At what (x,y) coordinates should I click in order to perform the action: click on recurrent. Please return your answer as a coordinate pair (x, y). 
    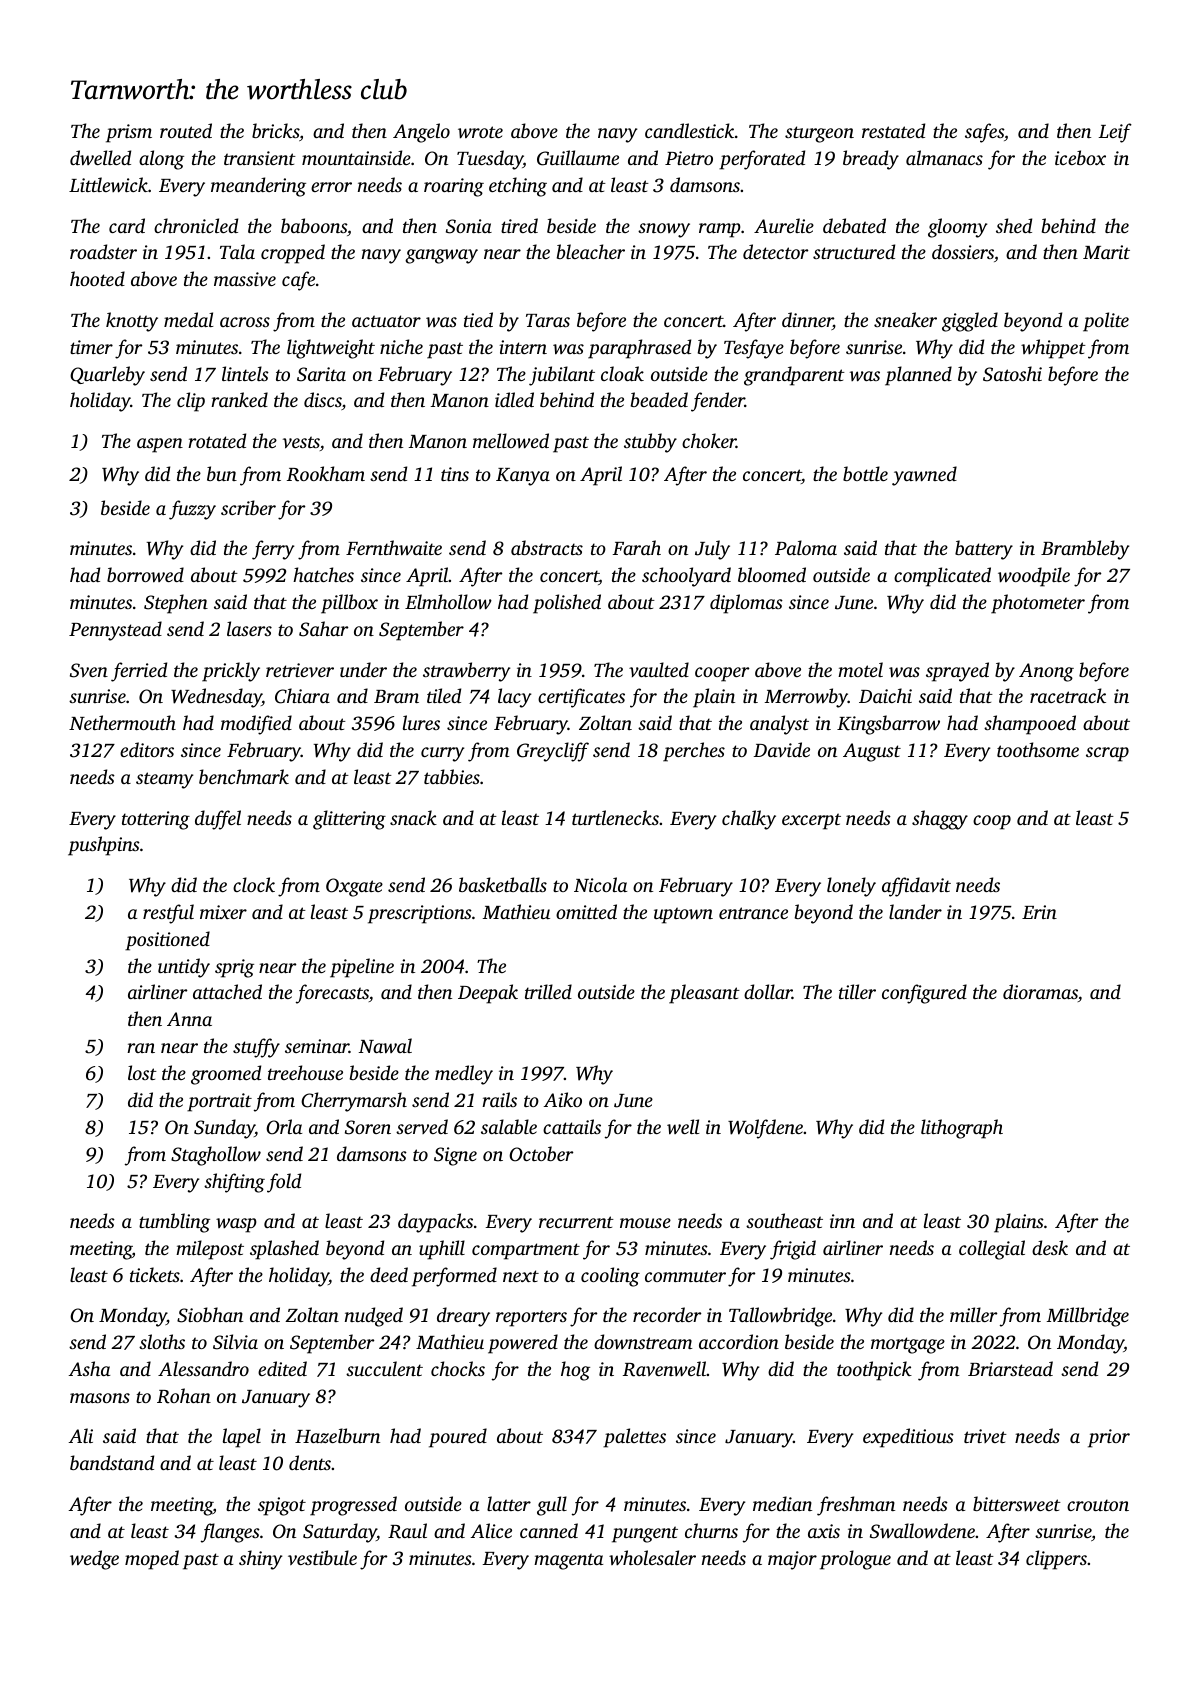
    Looking at the image, I should click on (576, 1222).
